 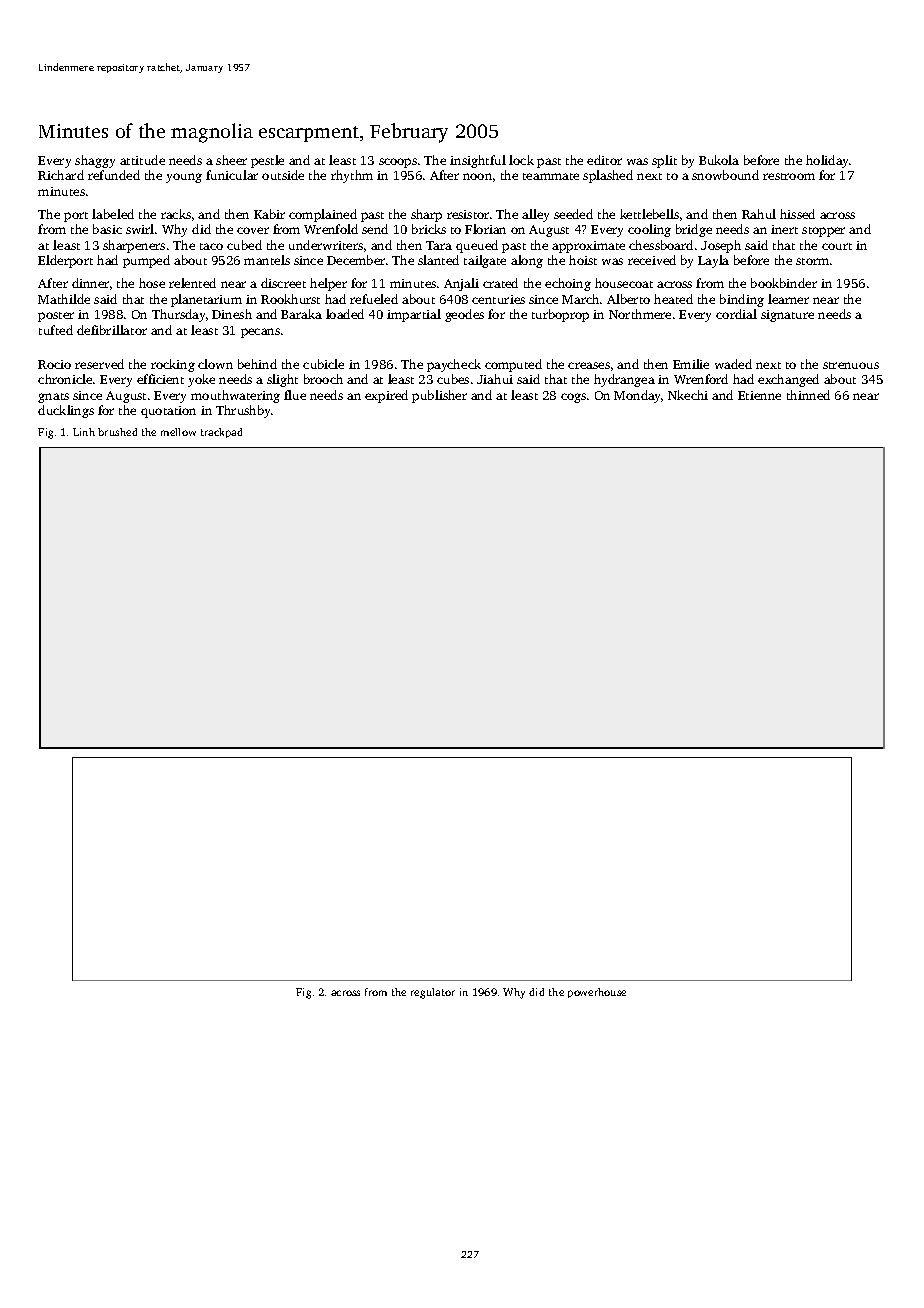 What do you see at coordinates (828, 161) in the screenshot?
I see `holiday` at bounding box center [828, 161].
